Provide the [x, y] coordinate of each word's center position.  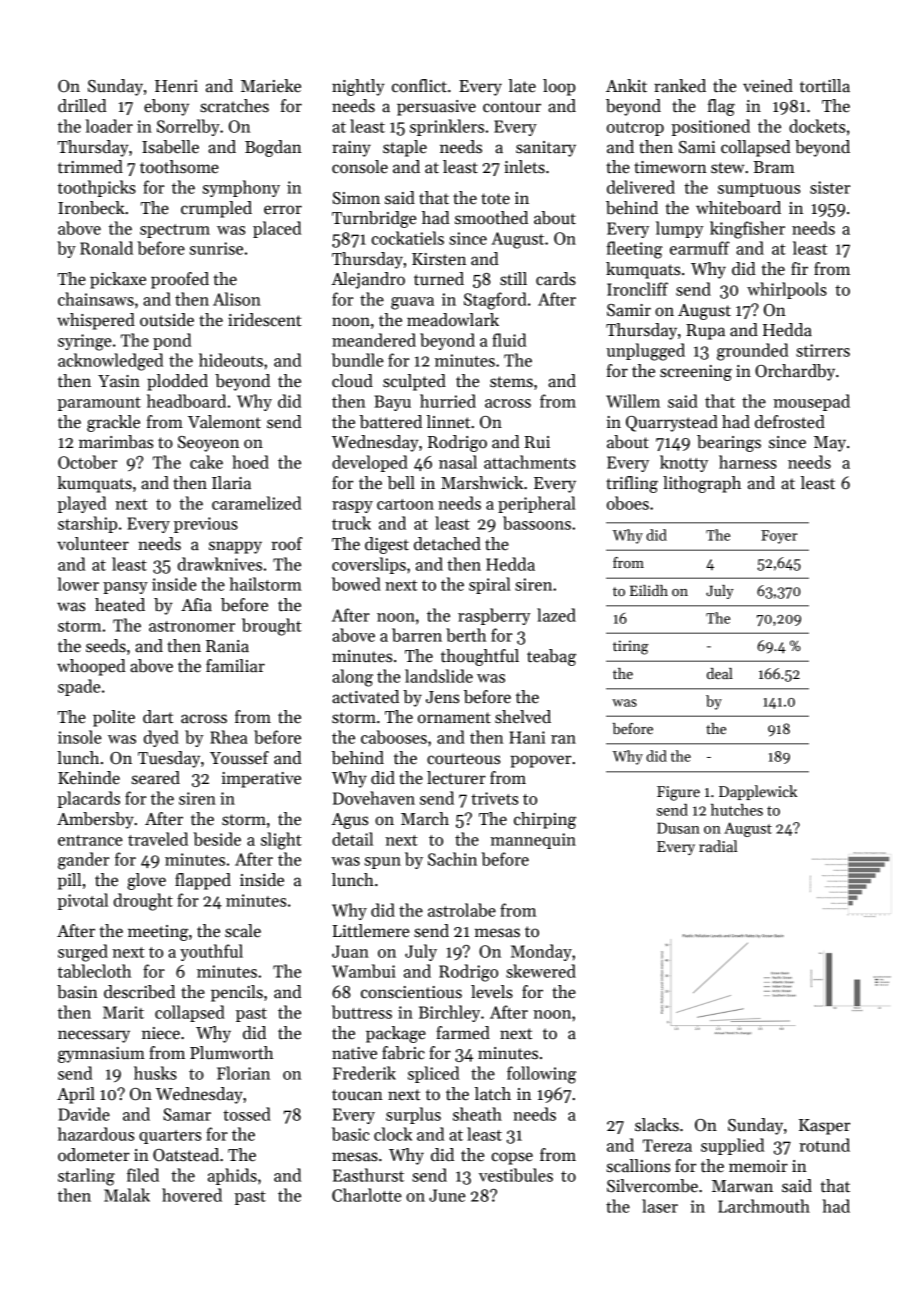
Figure [678, 793]
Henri [176, 86]
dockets [817, 126]
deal [720, 673]
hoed [250, 462]
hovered [192, 1195]
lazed [556, 615]
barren [417, 635]
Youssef [239, 758]
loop [559, 87]
